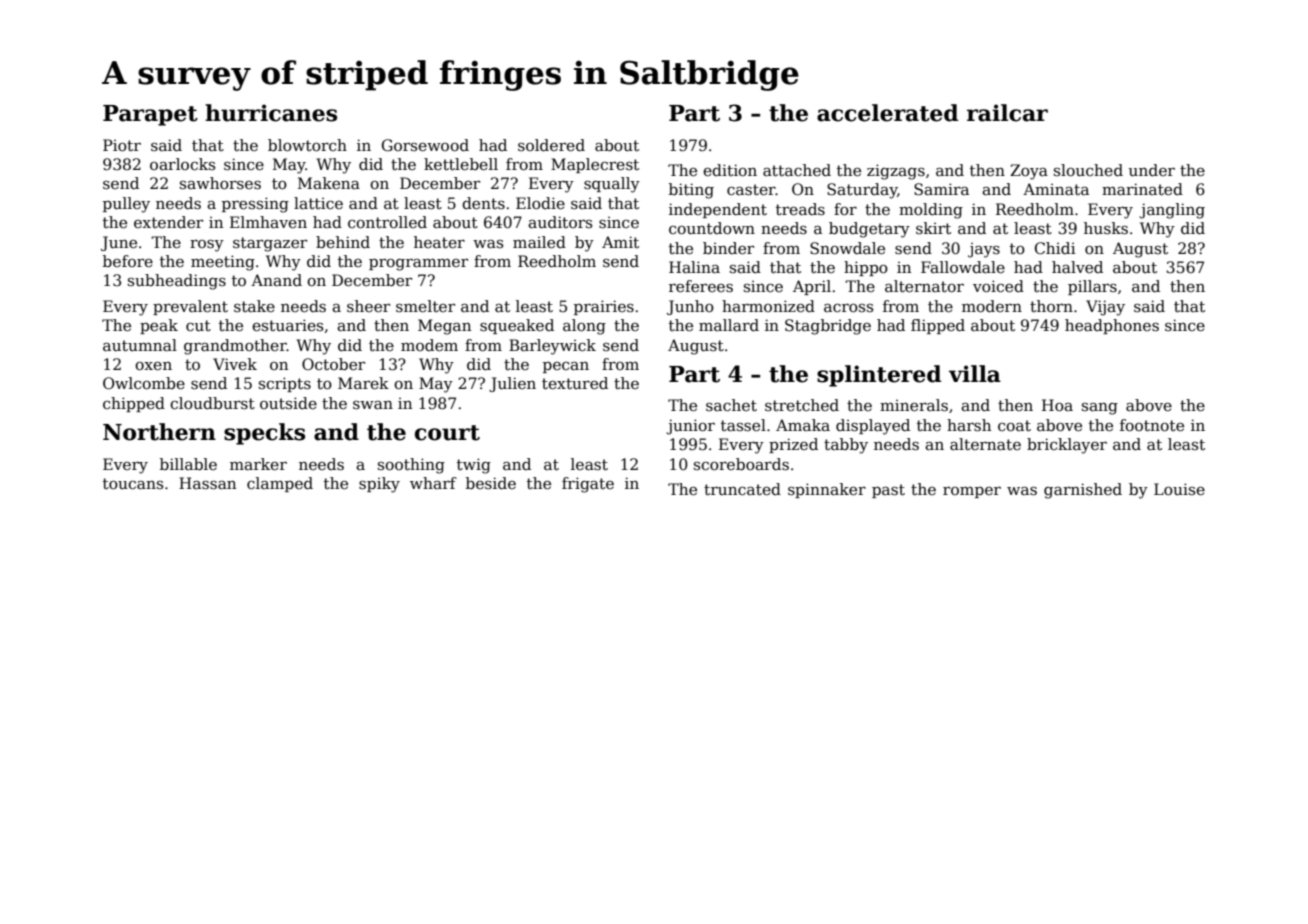 Image resolution: width=1308 pixels, height=924 pixels. Describe the element at coordinates (447, 433) in the document. I see `court` at that location.
